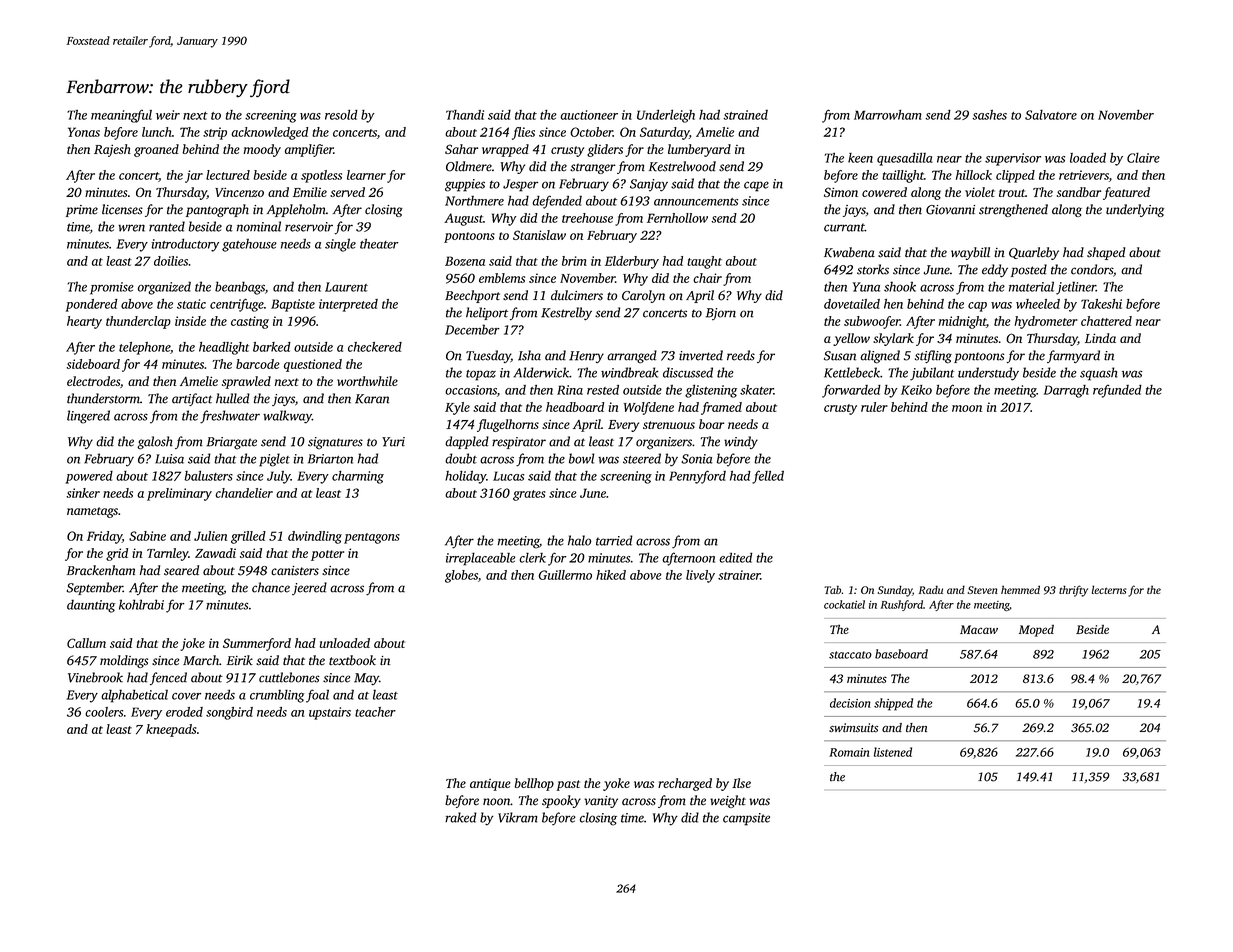 This document has height=952, width=1233. Describe the element at coordinates (86, 643) in the document. I see `Callum` at that location.
